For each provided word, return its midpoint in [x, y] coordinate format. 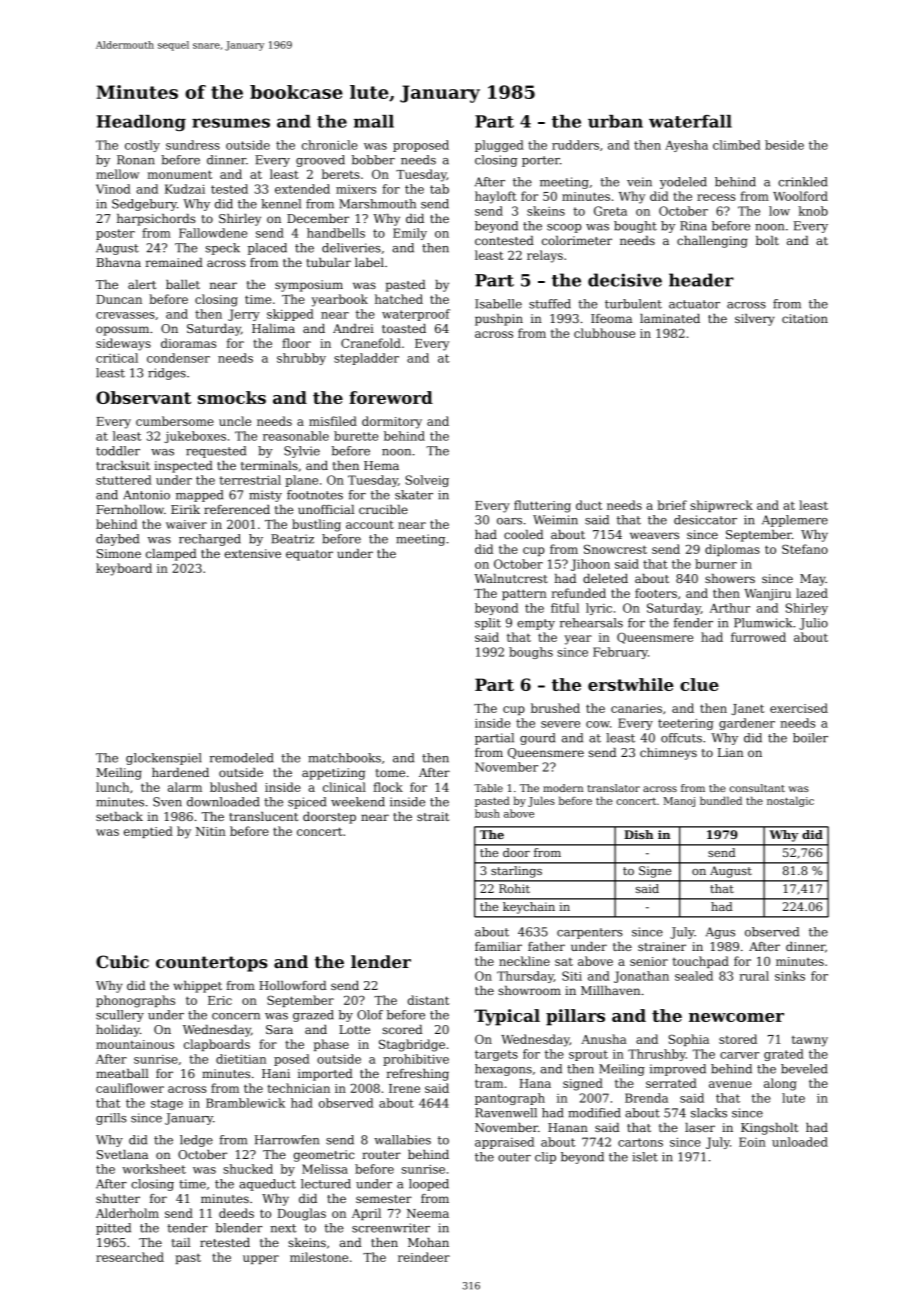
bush [487, 813]
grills [111, 1119]
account [370, 524]
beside [784, 145]
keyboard [124, 569]
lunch [112, 787]
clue [699, 684]
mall [374, 121]
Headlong [141, 123]
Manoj [679, 802]
